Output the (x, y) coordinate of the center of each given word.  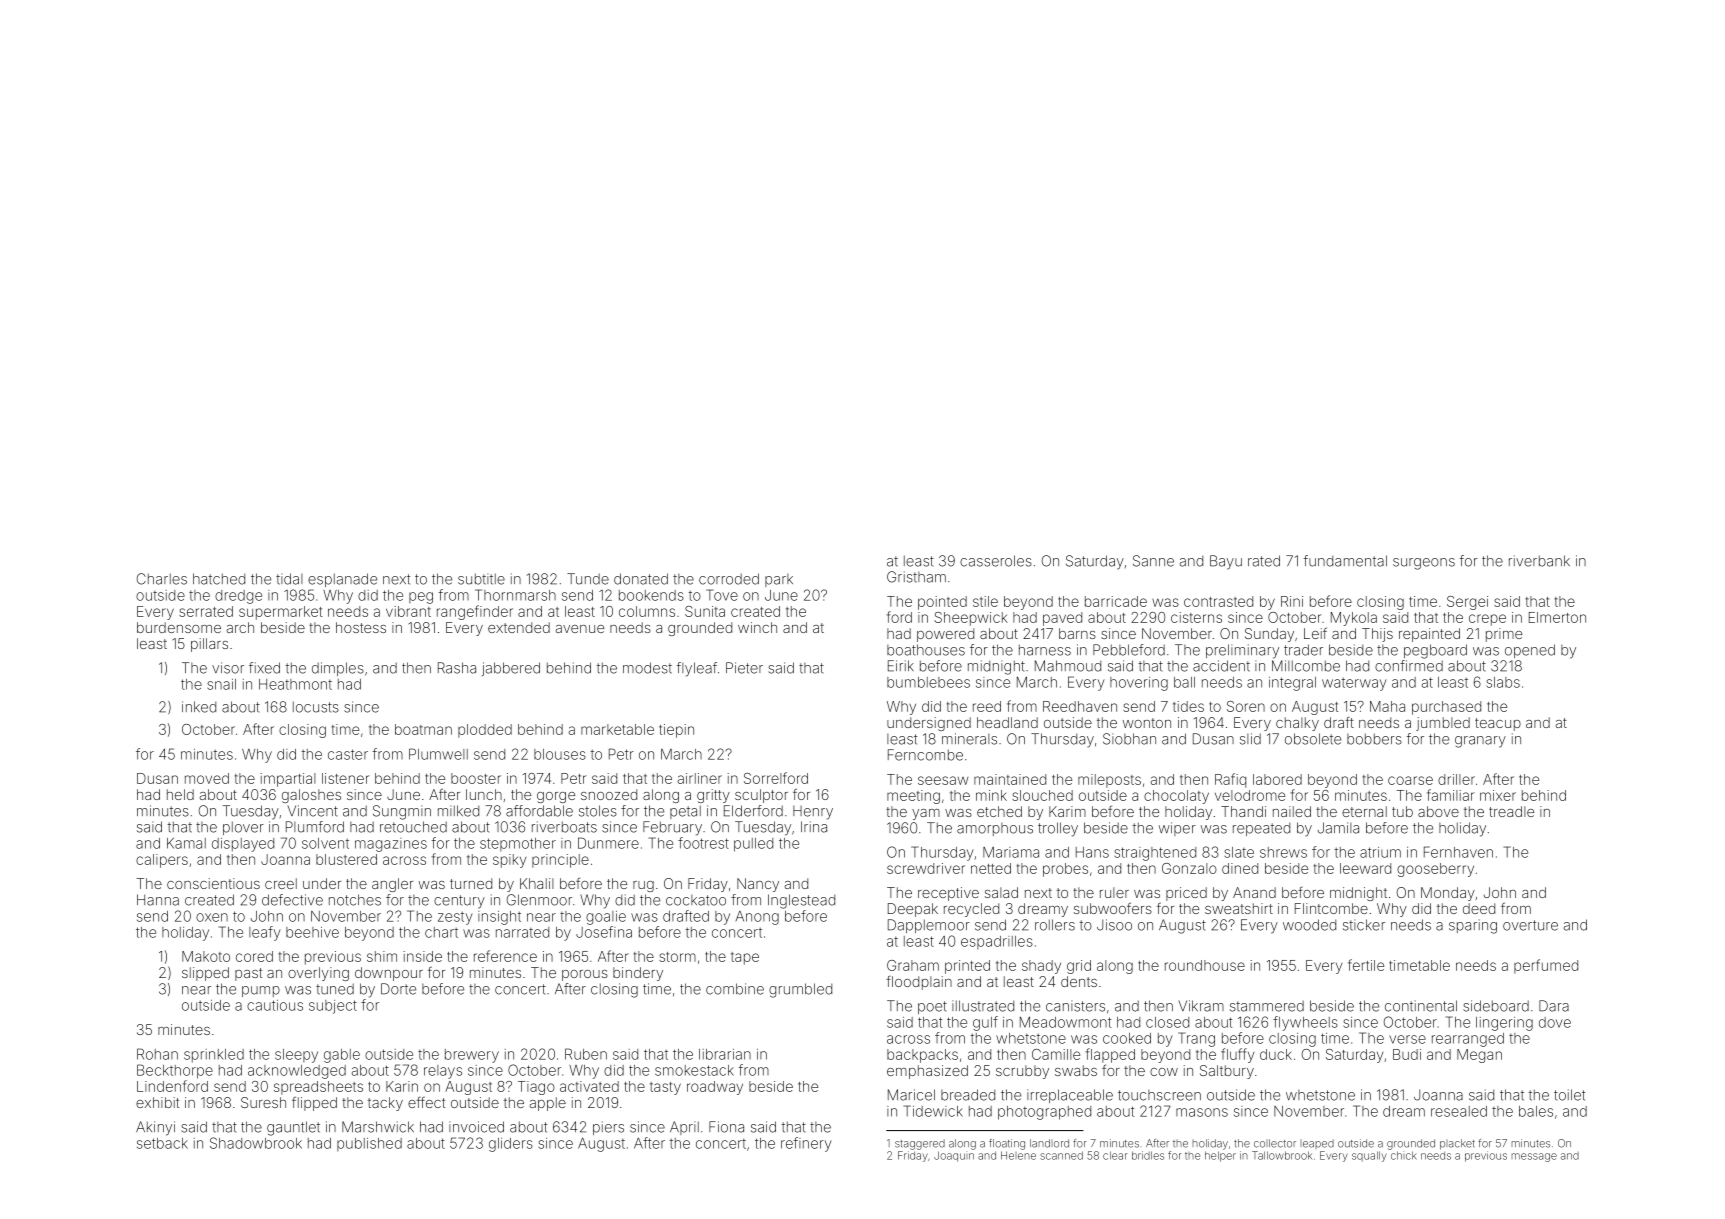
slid (1250, 739)
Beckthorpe (175, 1071)
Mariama (1011, 852)
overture (1530, 925)
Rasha (457, 668)
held (180, 794)
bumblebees (928, 682)
